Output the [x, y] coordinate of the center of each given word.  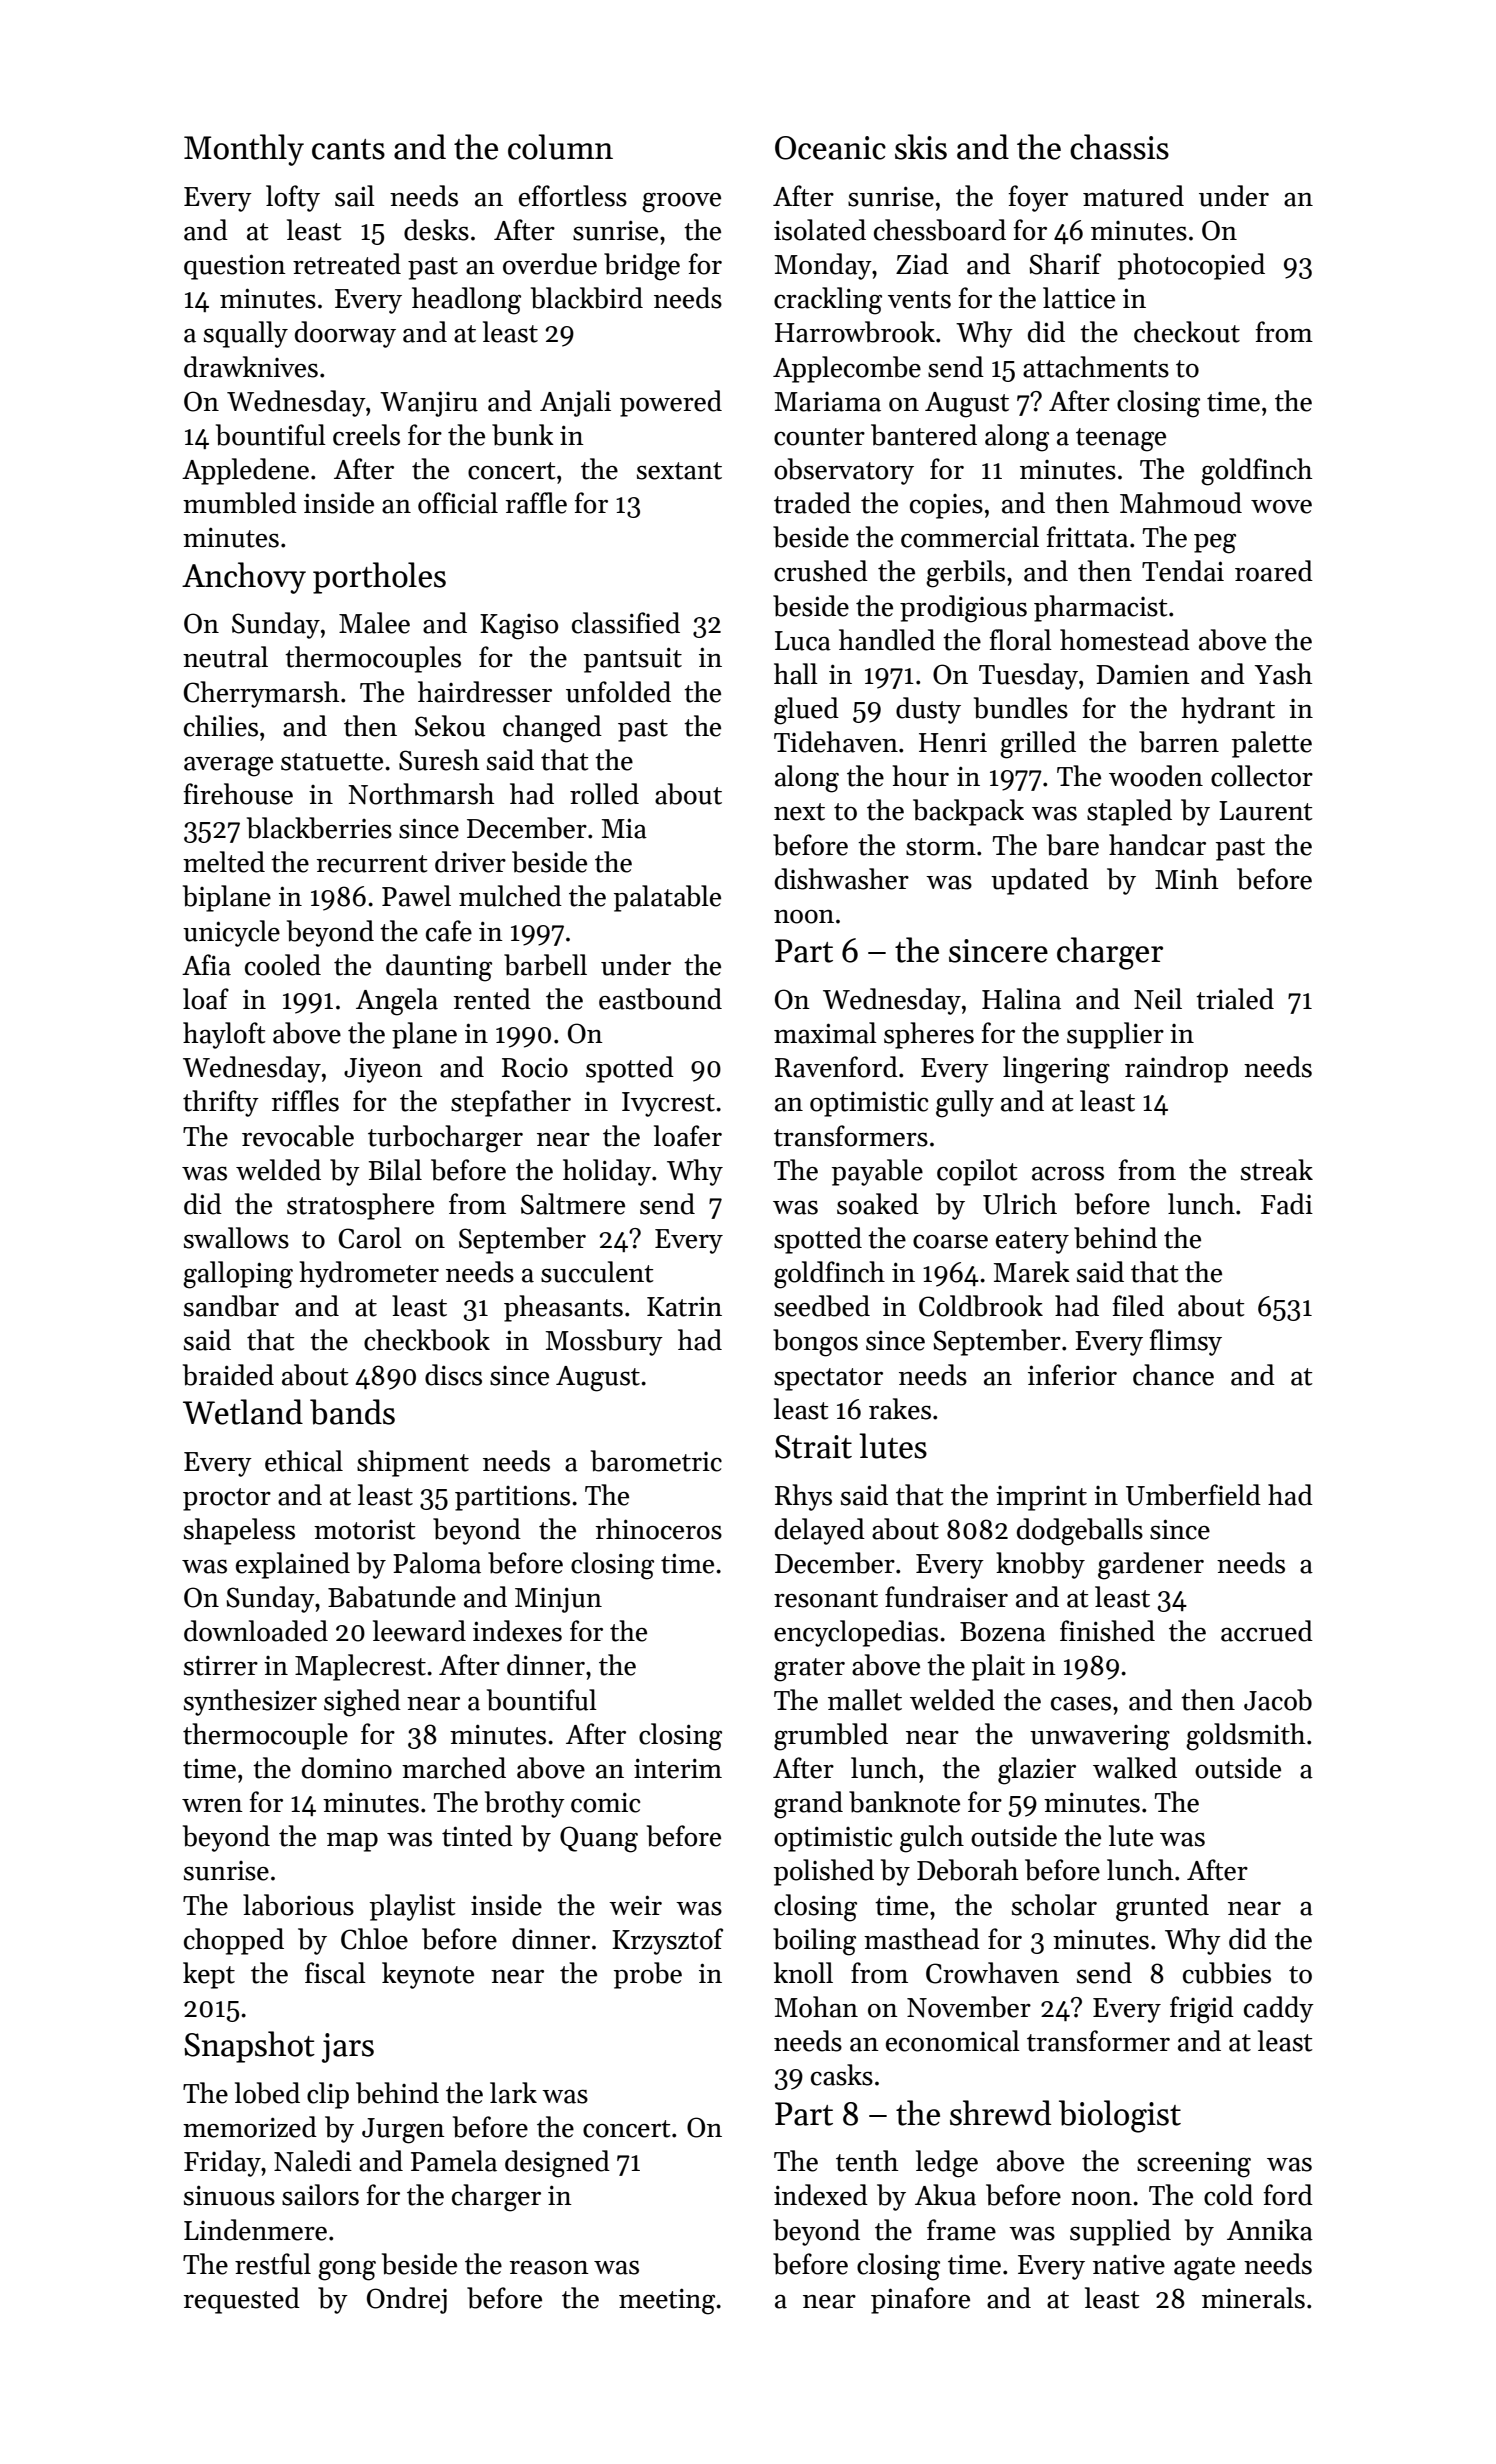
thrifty [221, 1103]
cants [348, 149]
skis [921, 147]
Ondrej [407, 2300]
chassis [1119, 147]
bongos [815, 1343]
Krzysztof [667, 1941]
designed [557, 2164]
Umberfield [1193, 1495]
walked [1135, 1768]
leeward [419, 1631]
